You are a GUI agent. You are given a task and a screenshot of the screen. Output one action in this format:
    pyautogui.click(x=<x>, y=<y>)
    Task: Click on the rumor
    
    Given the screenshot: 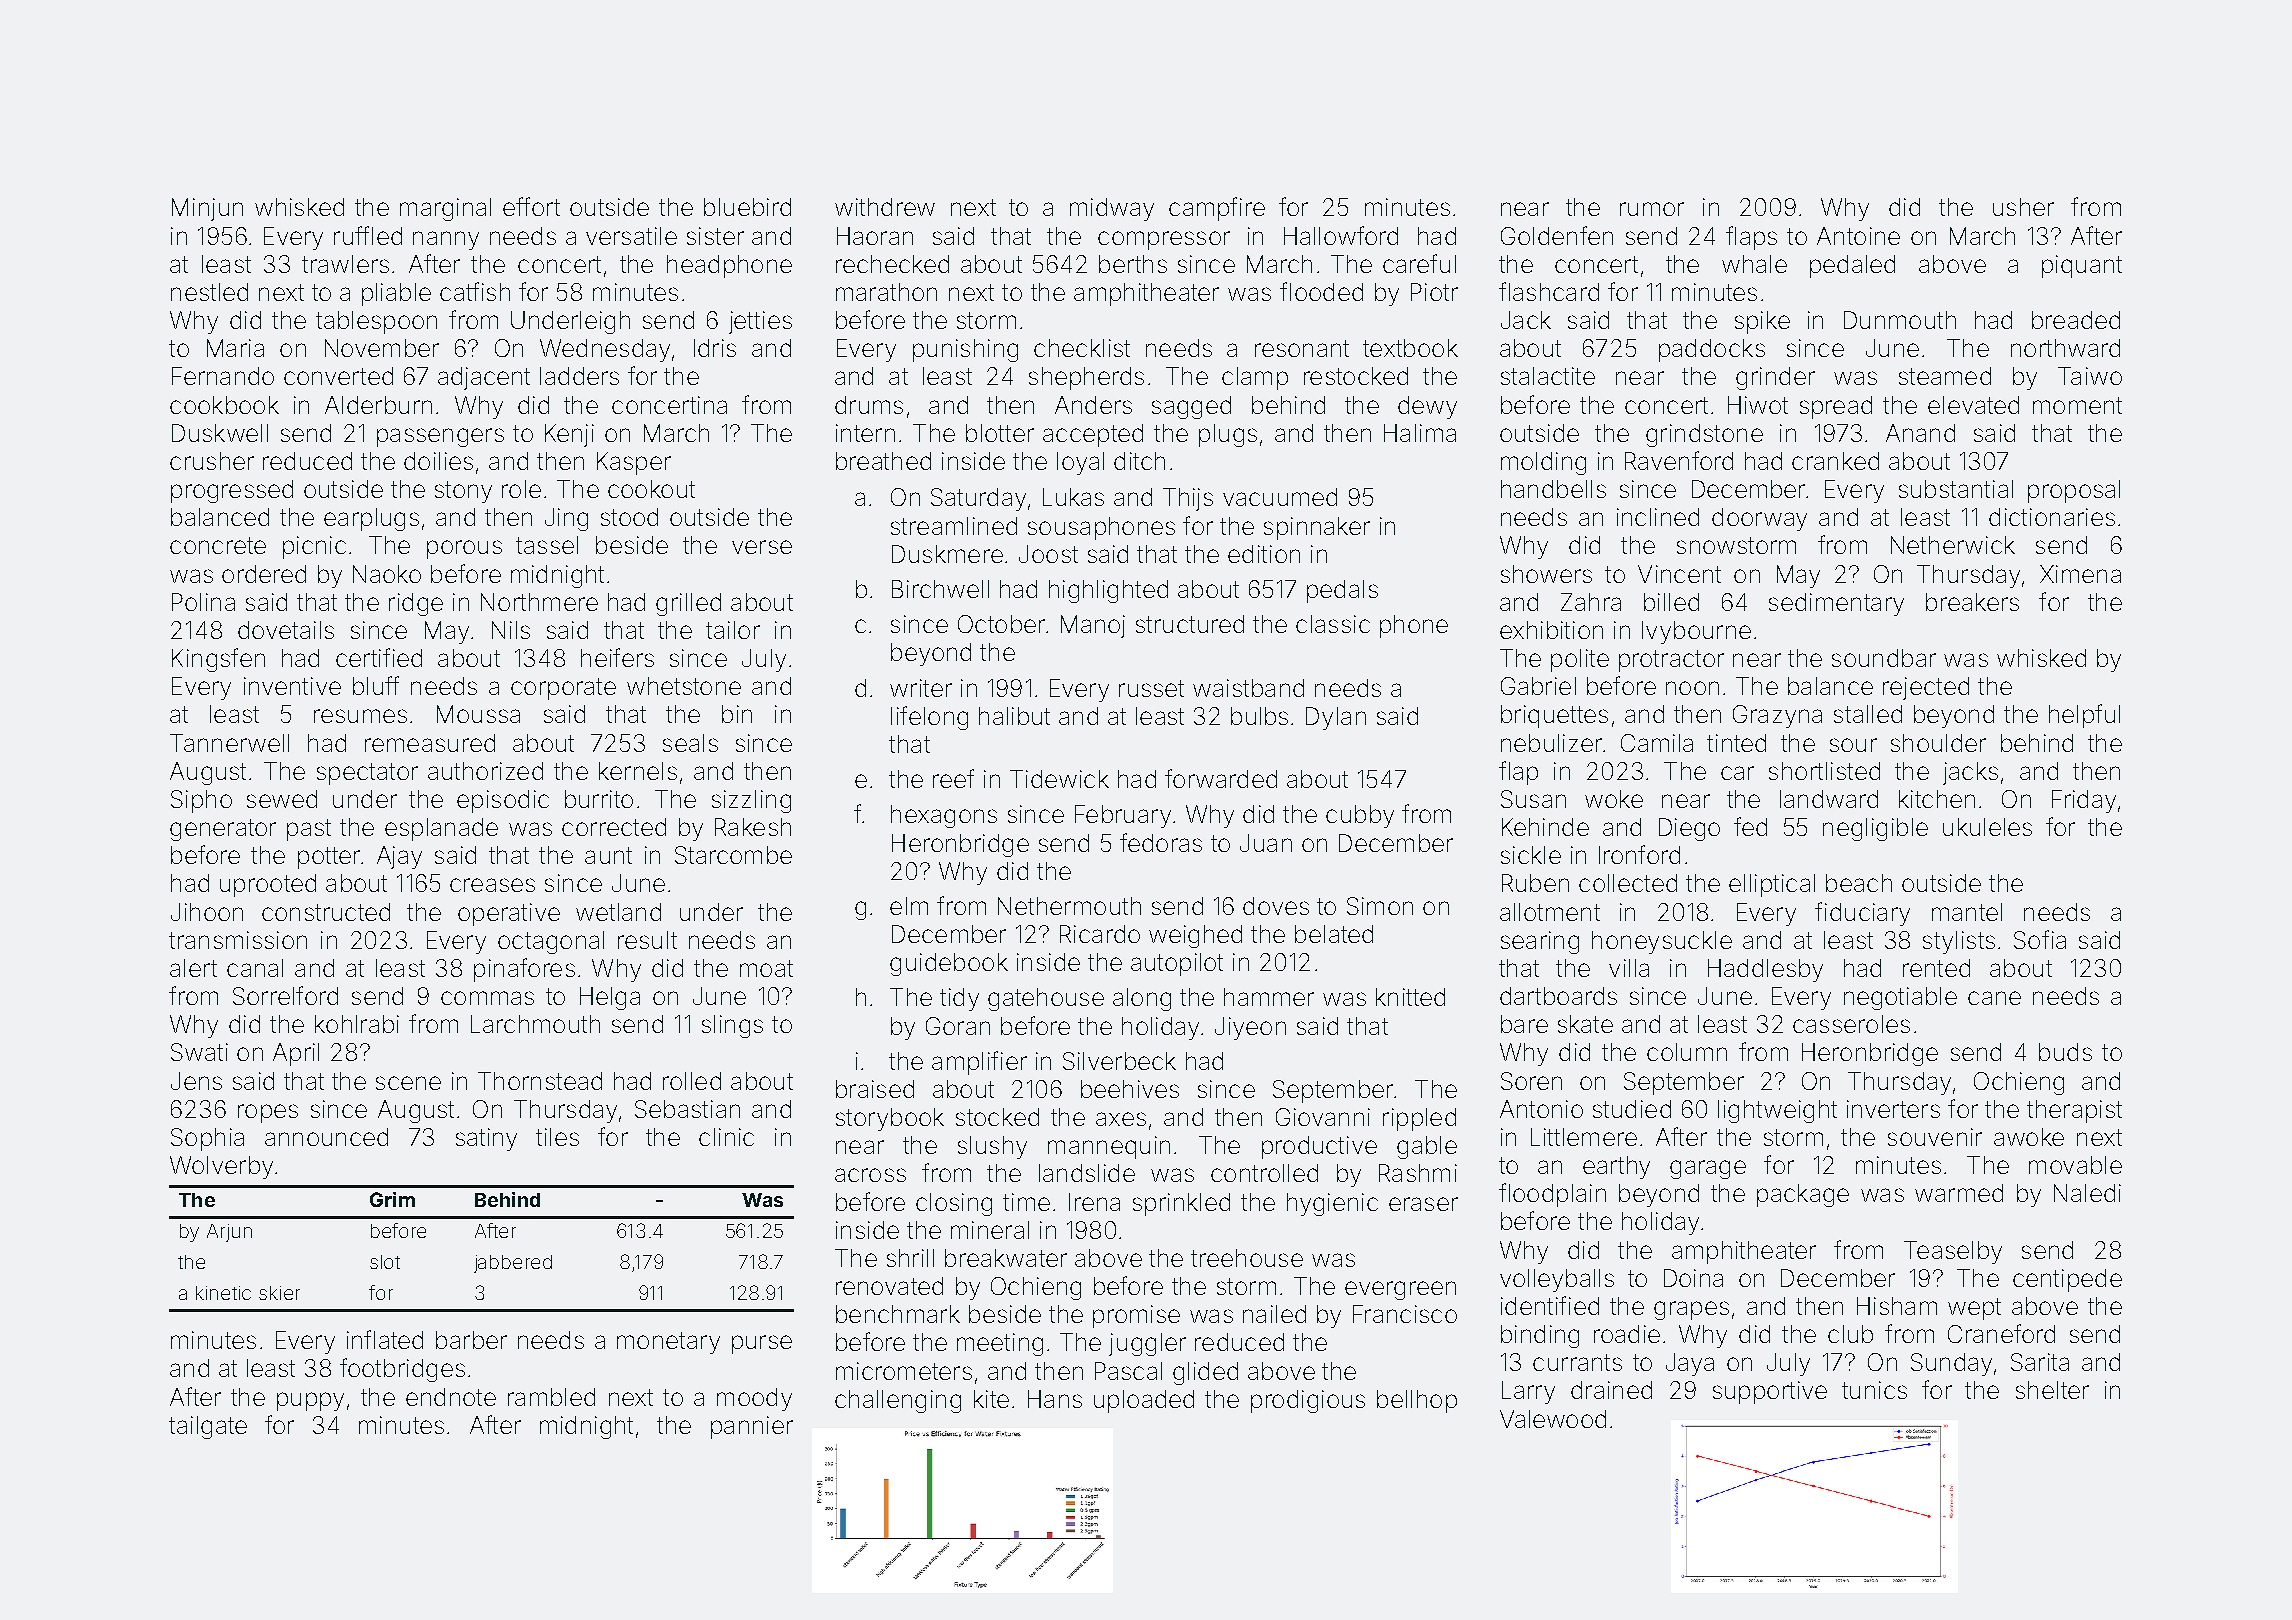 What is the action you would take?
    pyautogui.click(x=1652, y=209)
